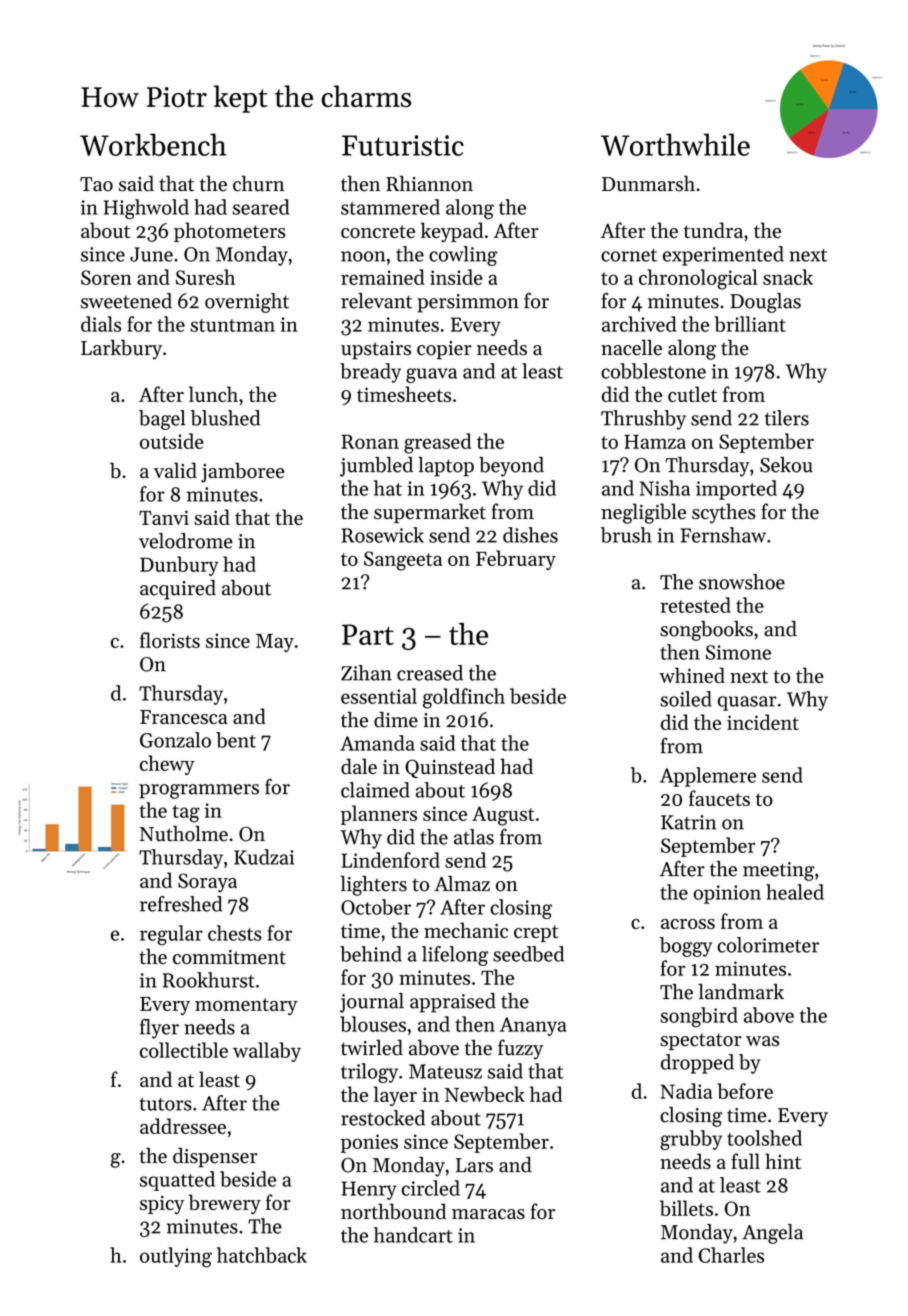 The image size is (908, 1316). I want to click on Douglas, so click(765, 303).
